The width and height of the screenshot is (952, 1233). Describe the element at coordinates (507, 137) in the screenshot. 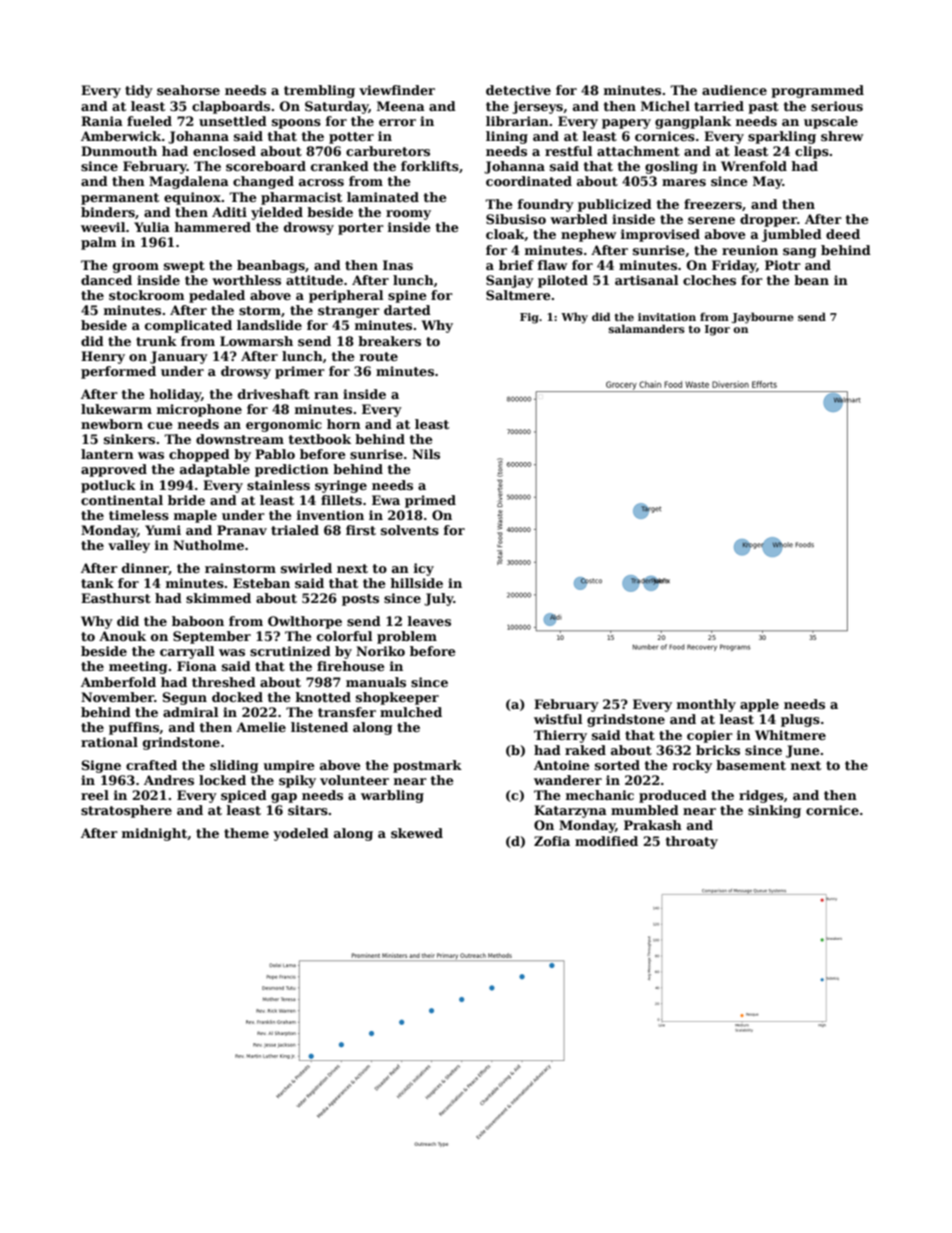

I see `lining` at that location.
